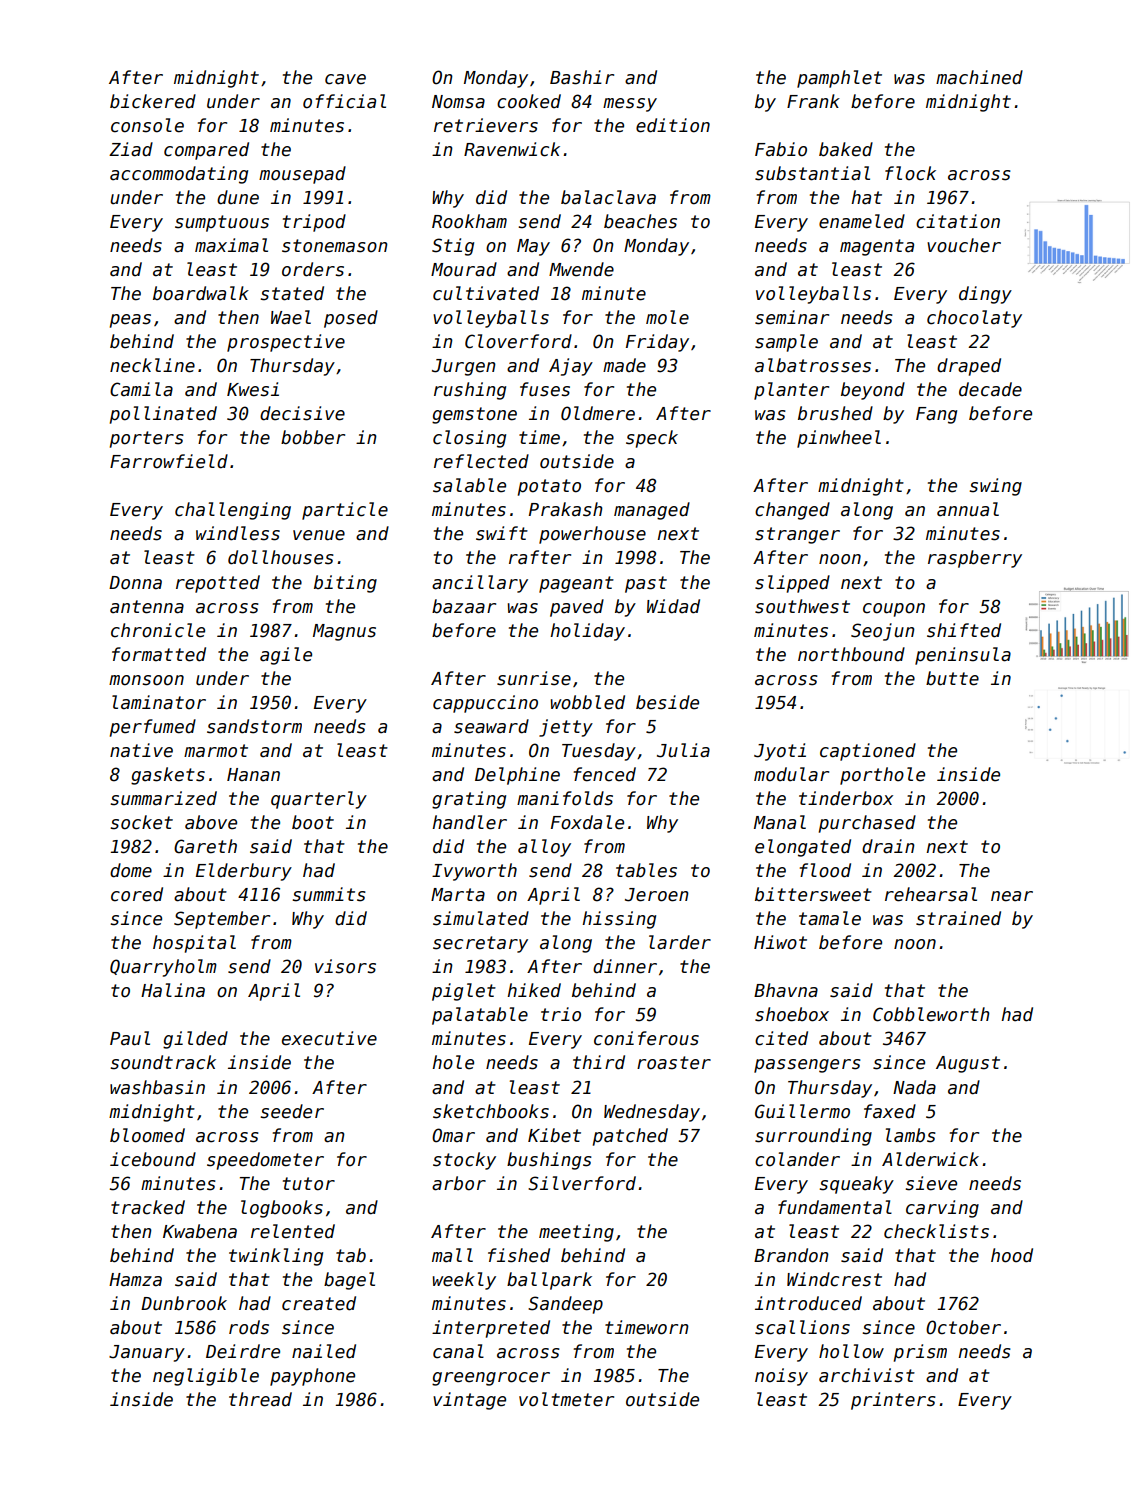 This document has height=1485, width=1147. What do you see at coordinates (673, 125) in the document?
I see `edition` at bounding box center [673, 125].
